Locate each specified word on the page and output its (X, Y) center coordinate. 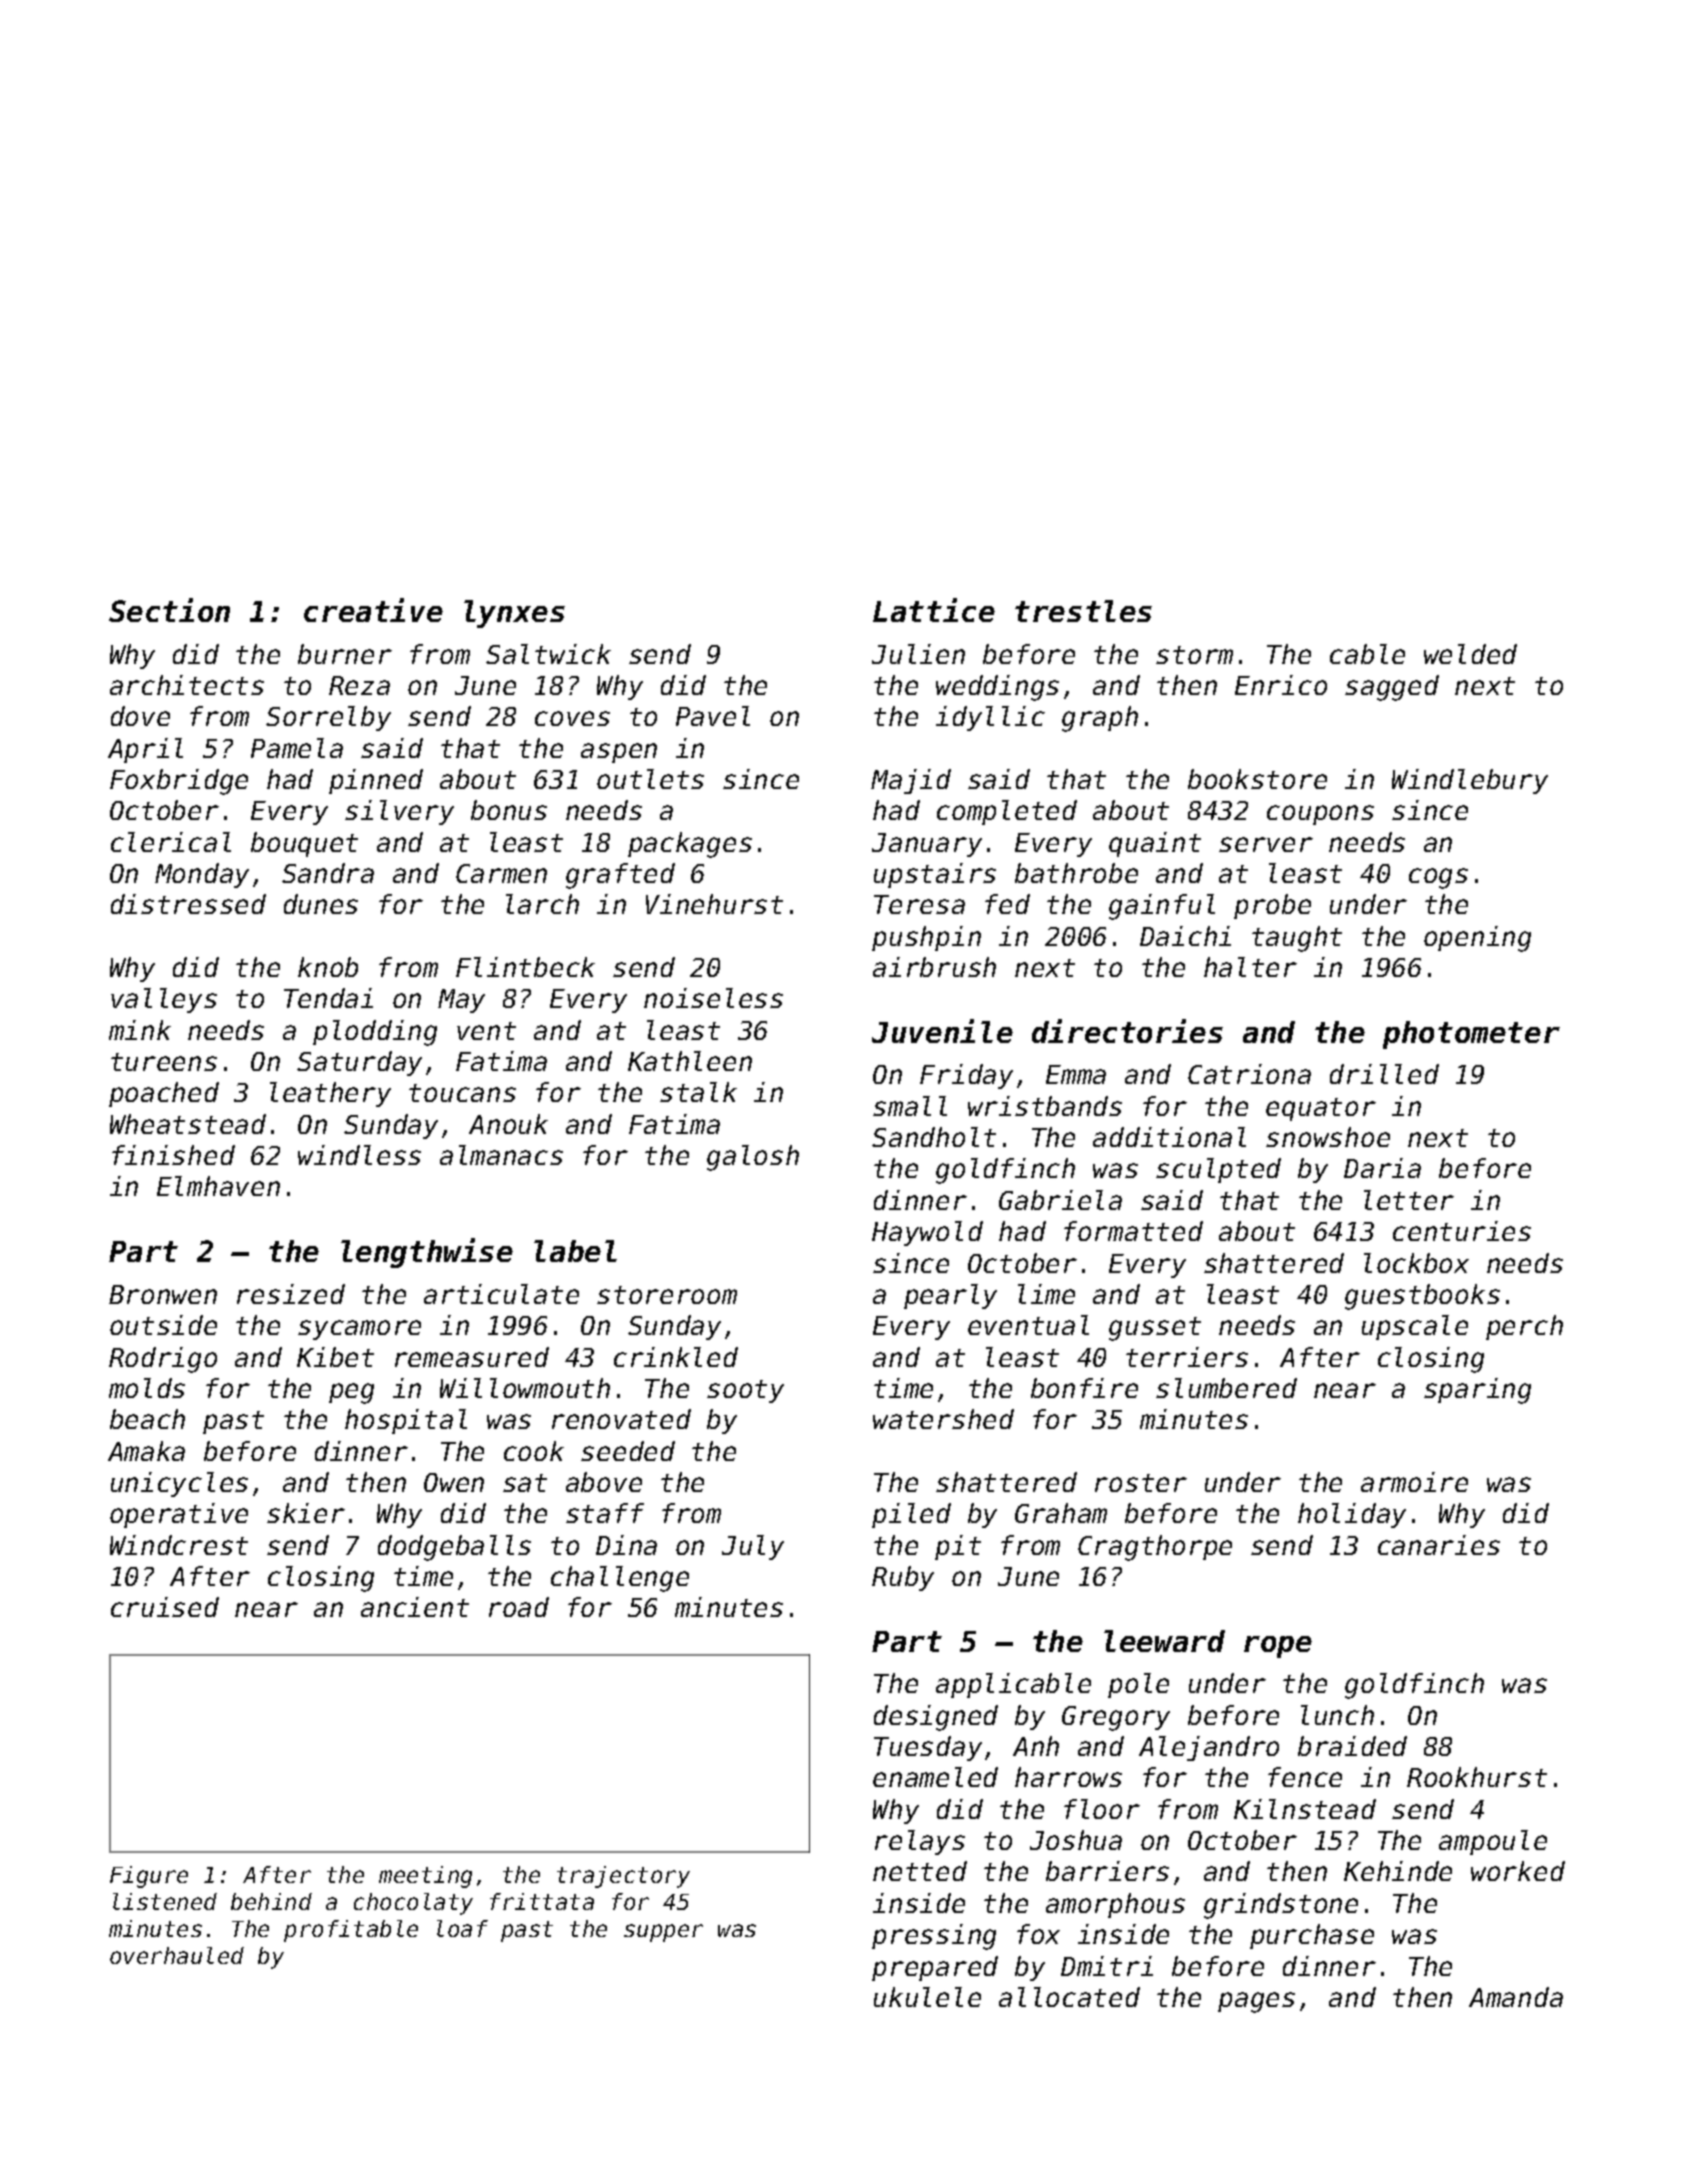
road (519, 1607)
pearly (950, 1296)
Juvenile (942, 1031)
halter (1250, 967)
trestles (1083, 611)
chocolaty (413, 1904)
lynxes (514, 614)
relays (920, 1842)
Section (169, 610)
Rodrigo (163, 1360)
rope (1278, 1647)
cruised (165, 1607)
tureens (164, 1062)
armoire (1414, 1482)
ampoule (1493, 1842)
